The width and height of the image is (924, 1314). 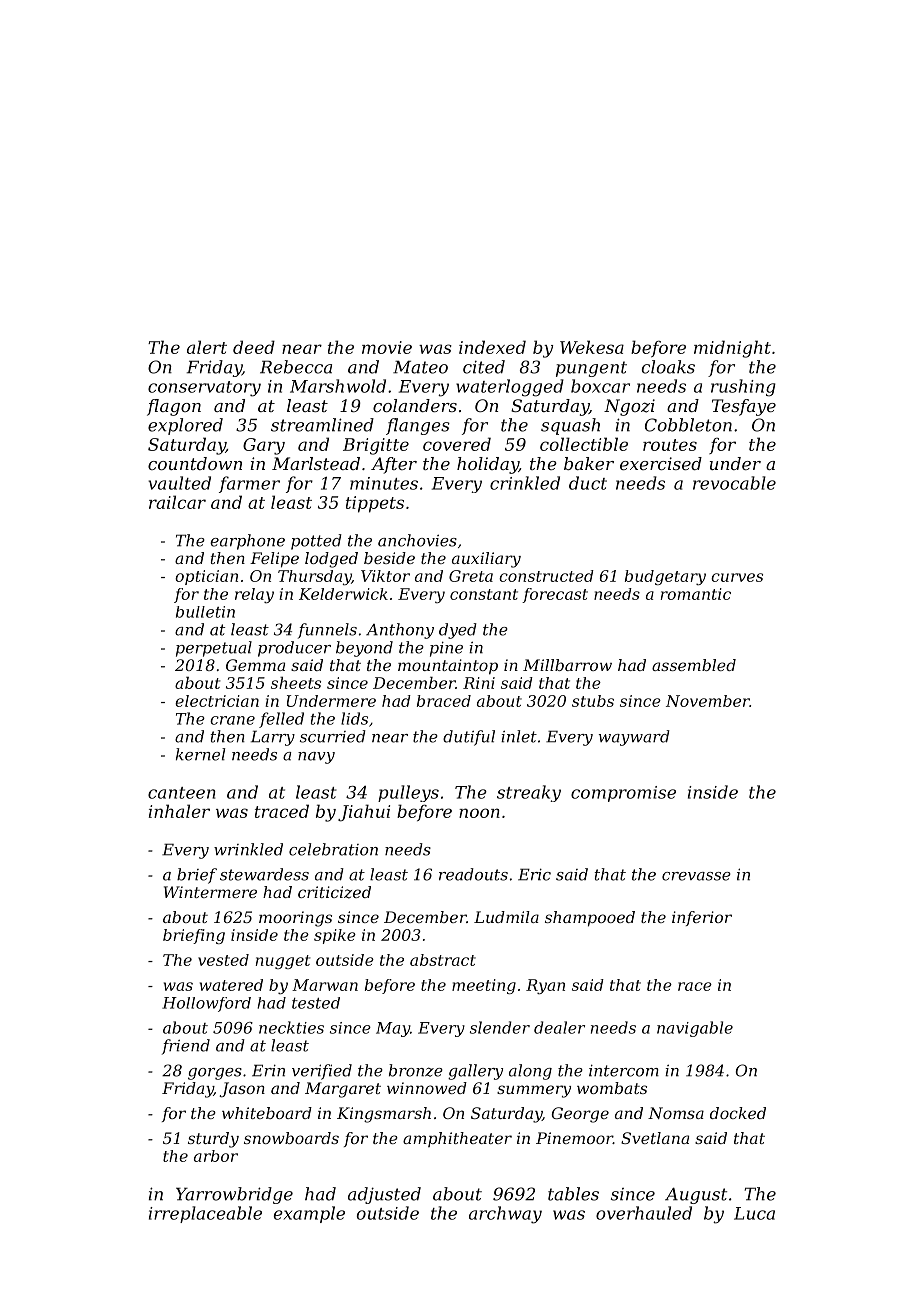 I want to click on pulleys, so click(x=408, y=793).
